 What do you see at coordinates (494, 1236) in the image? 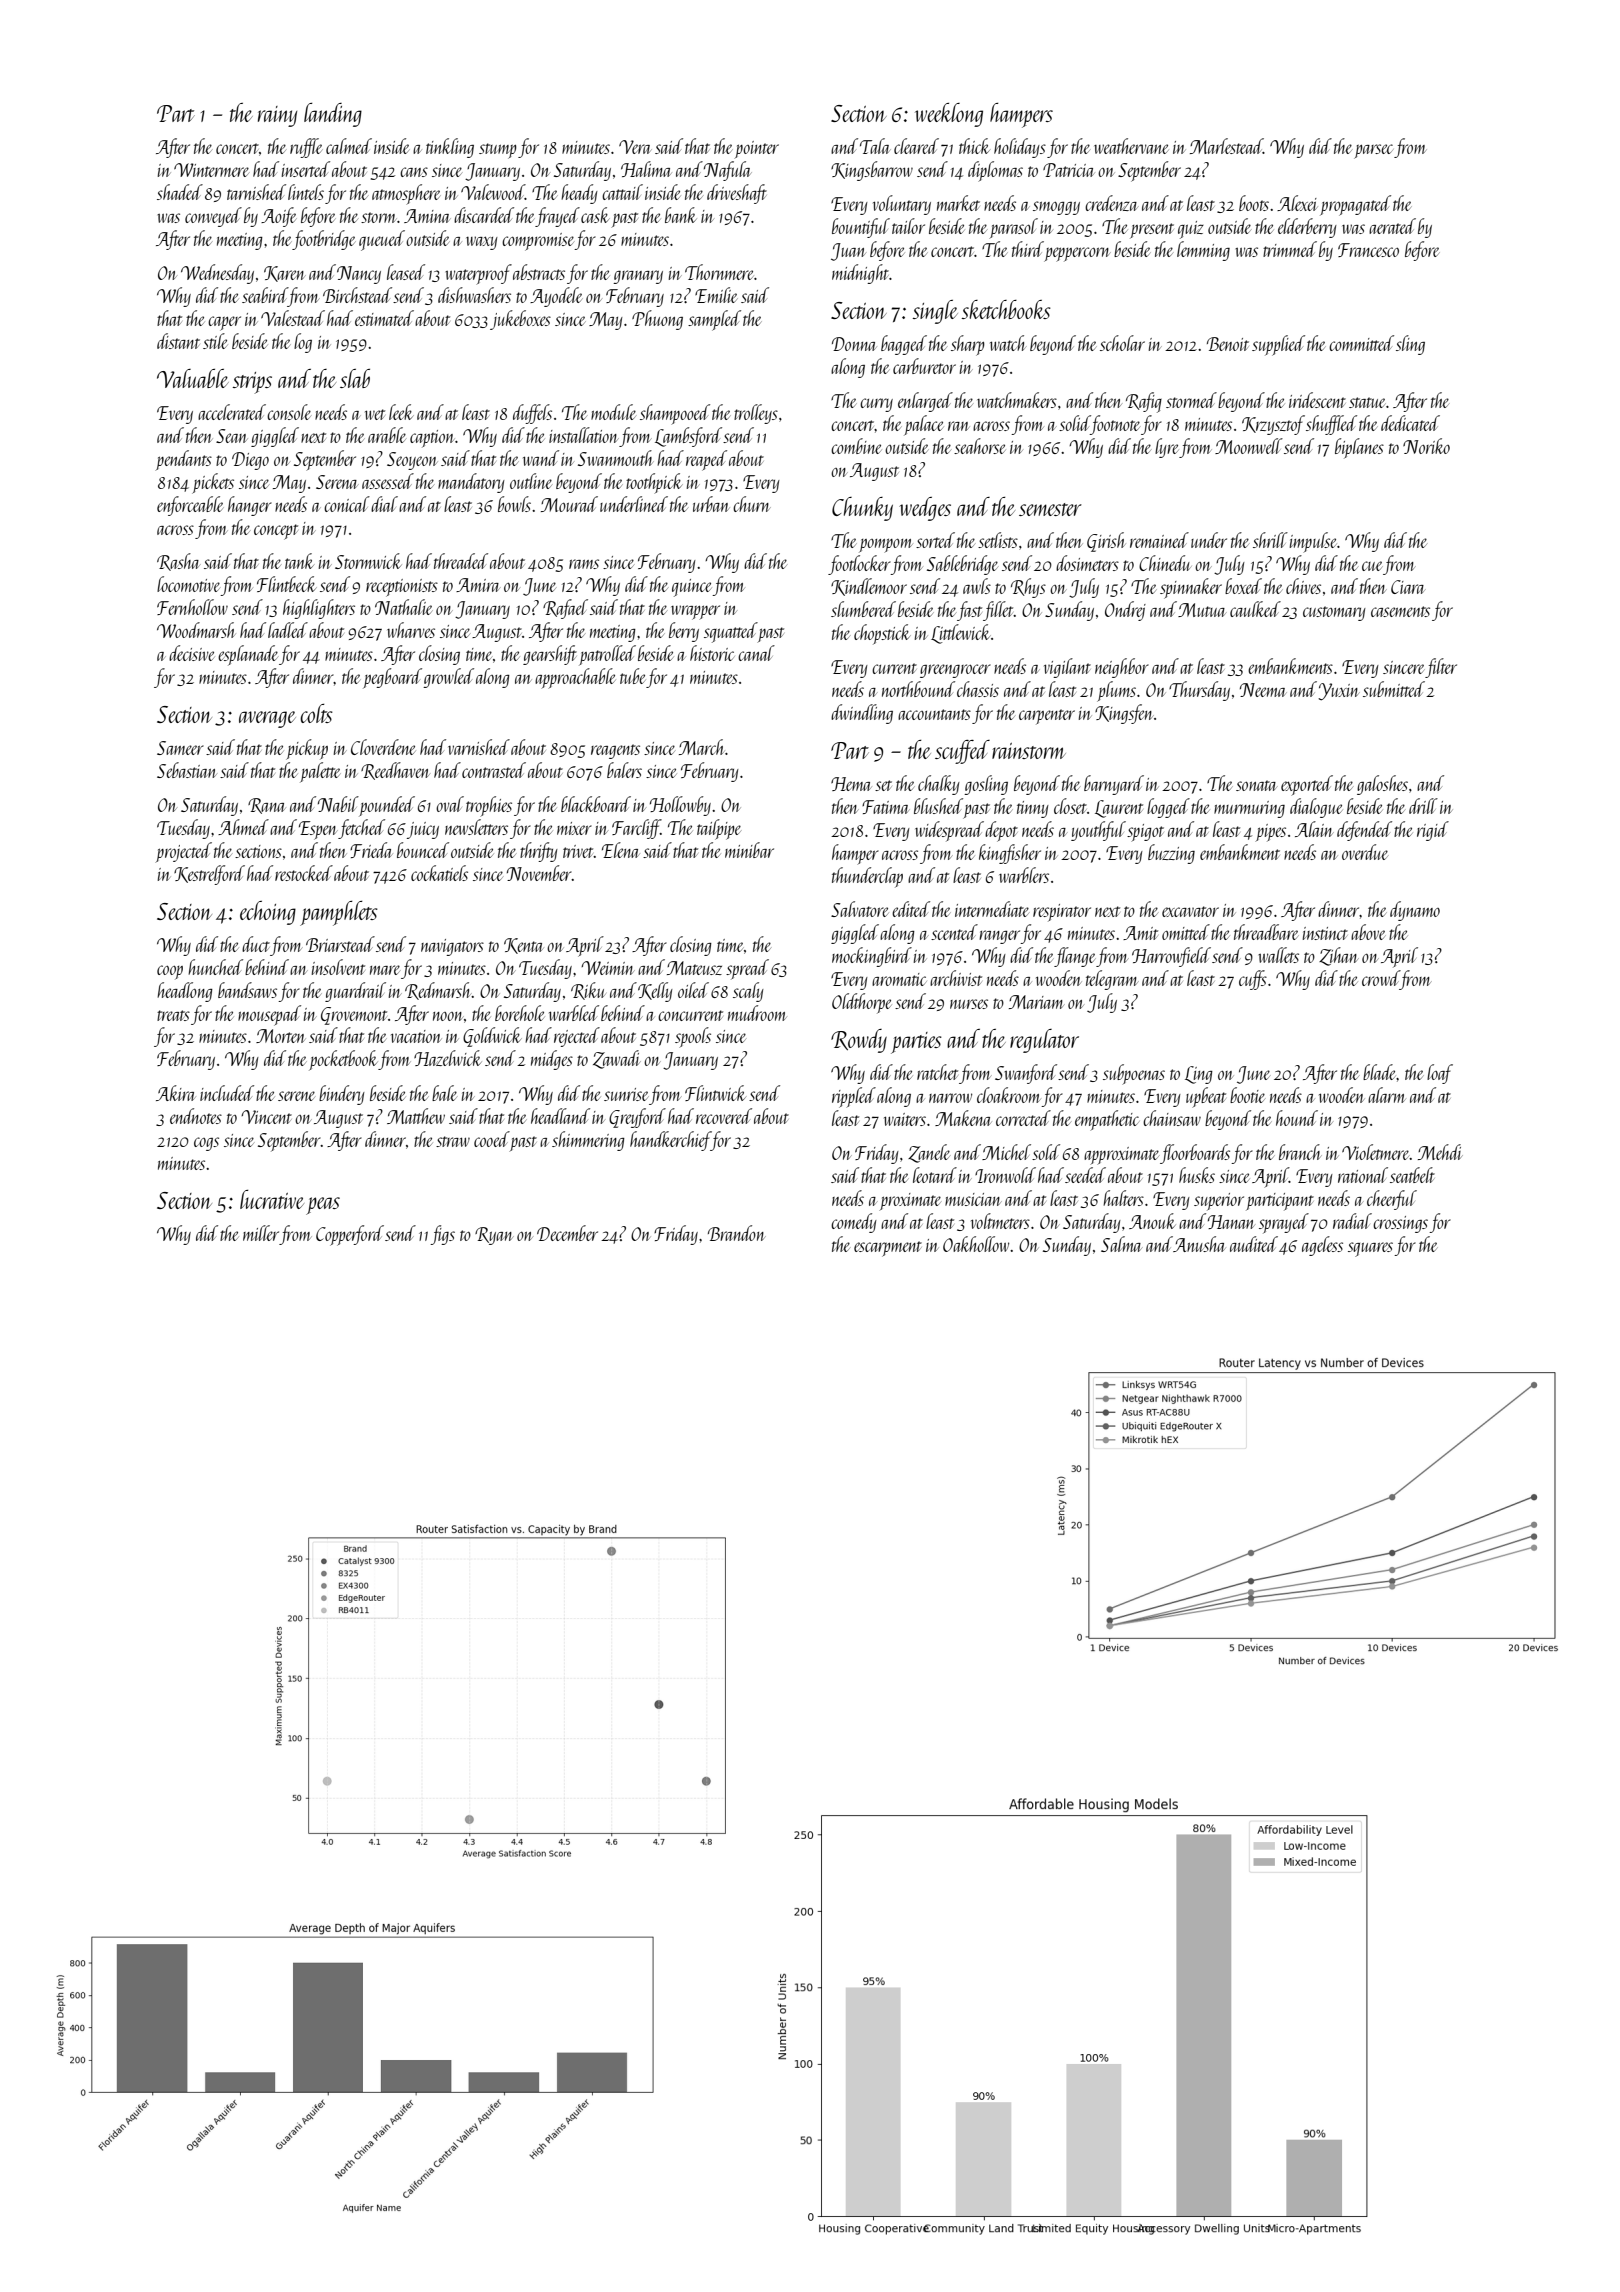
I see `Ryan` at bounding box center [494, 1236].
